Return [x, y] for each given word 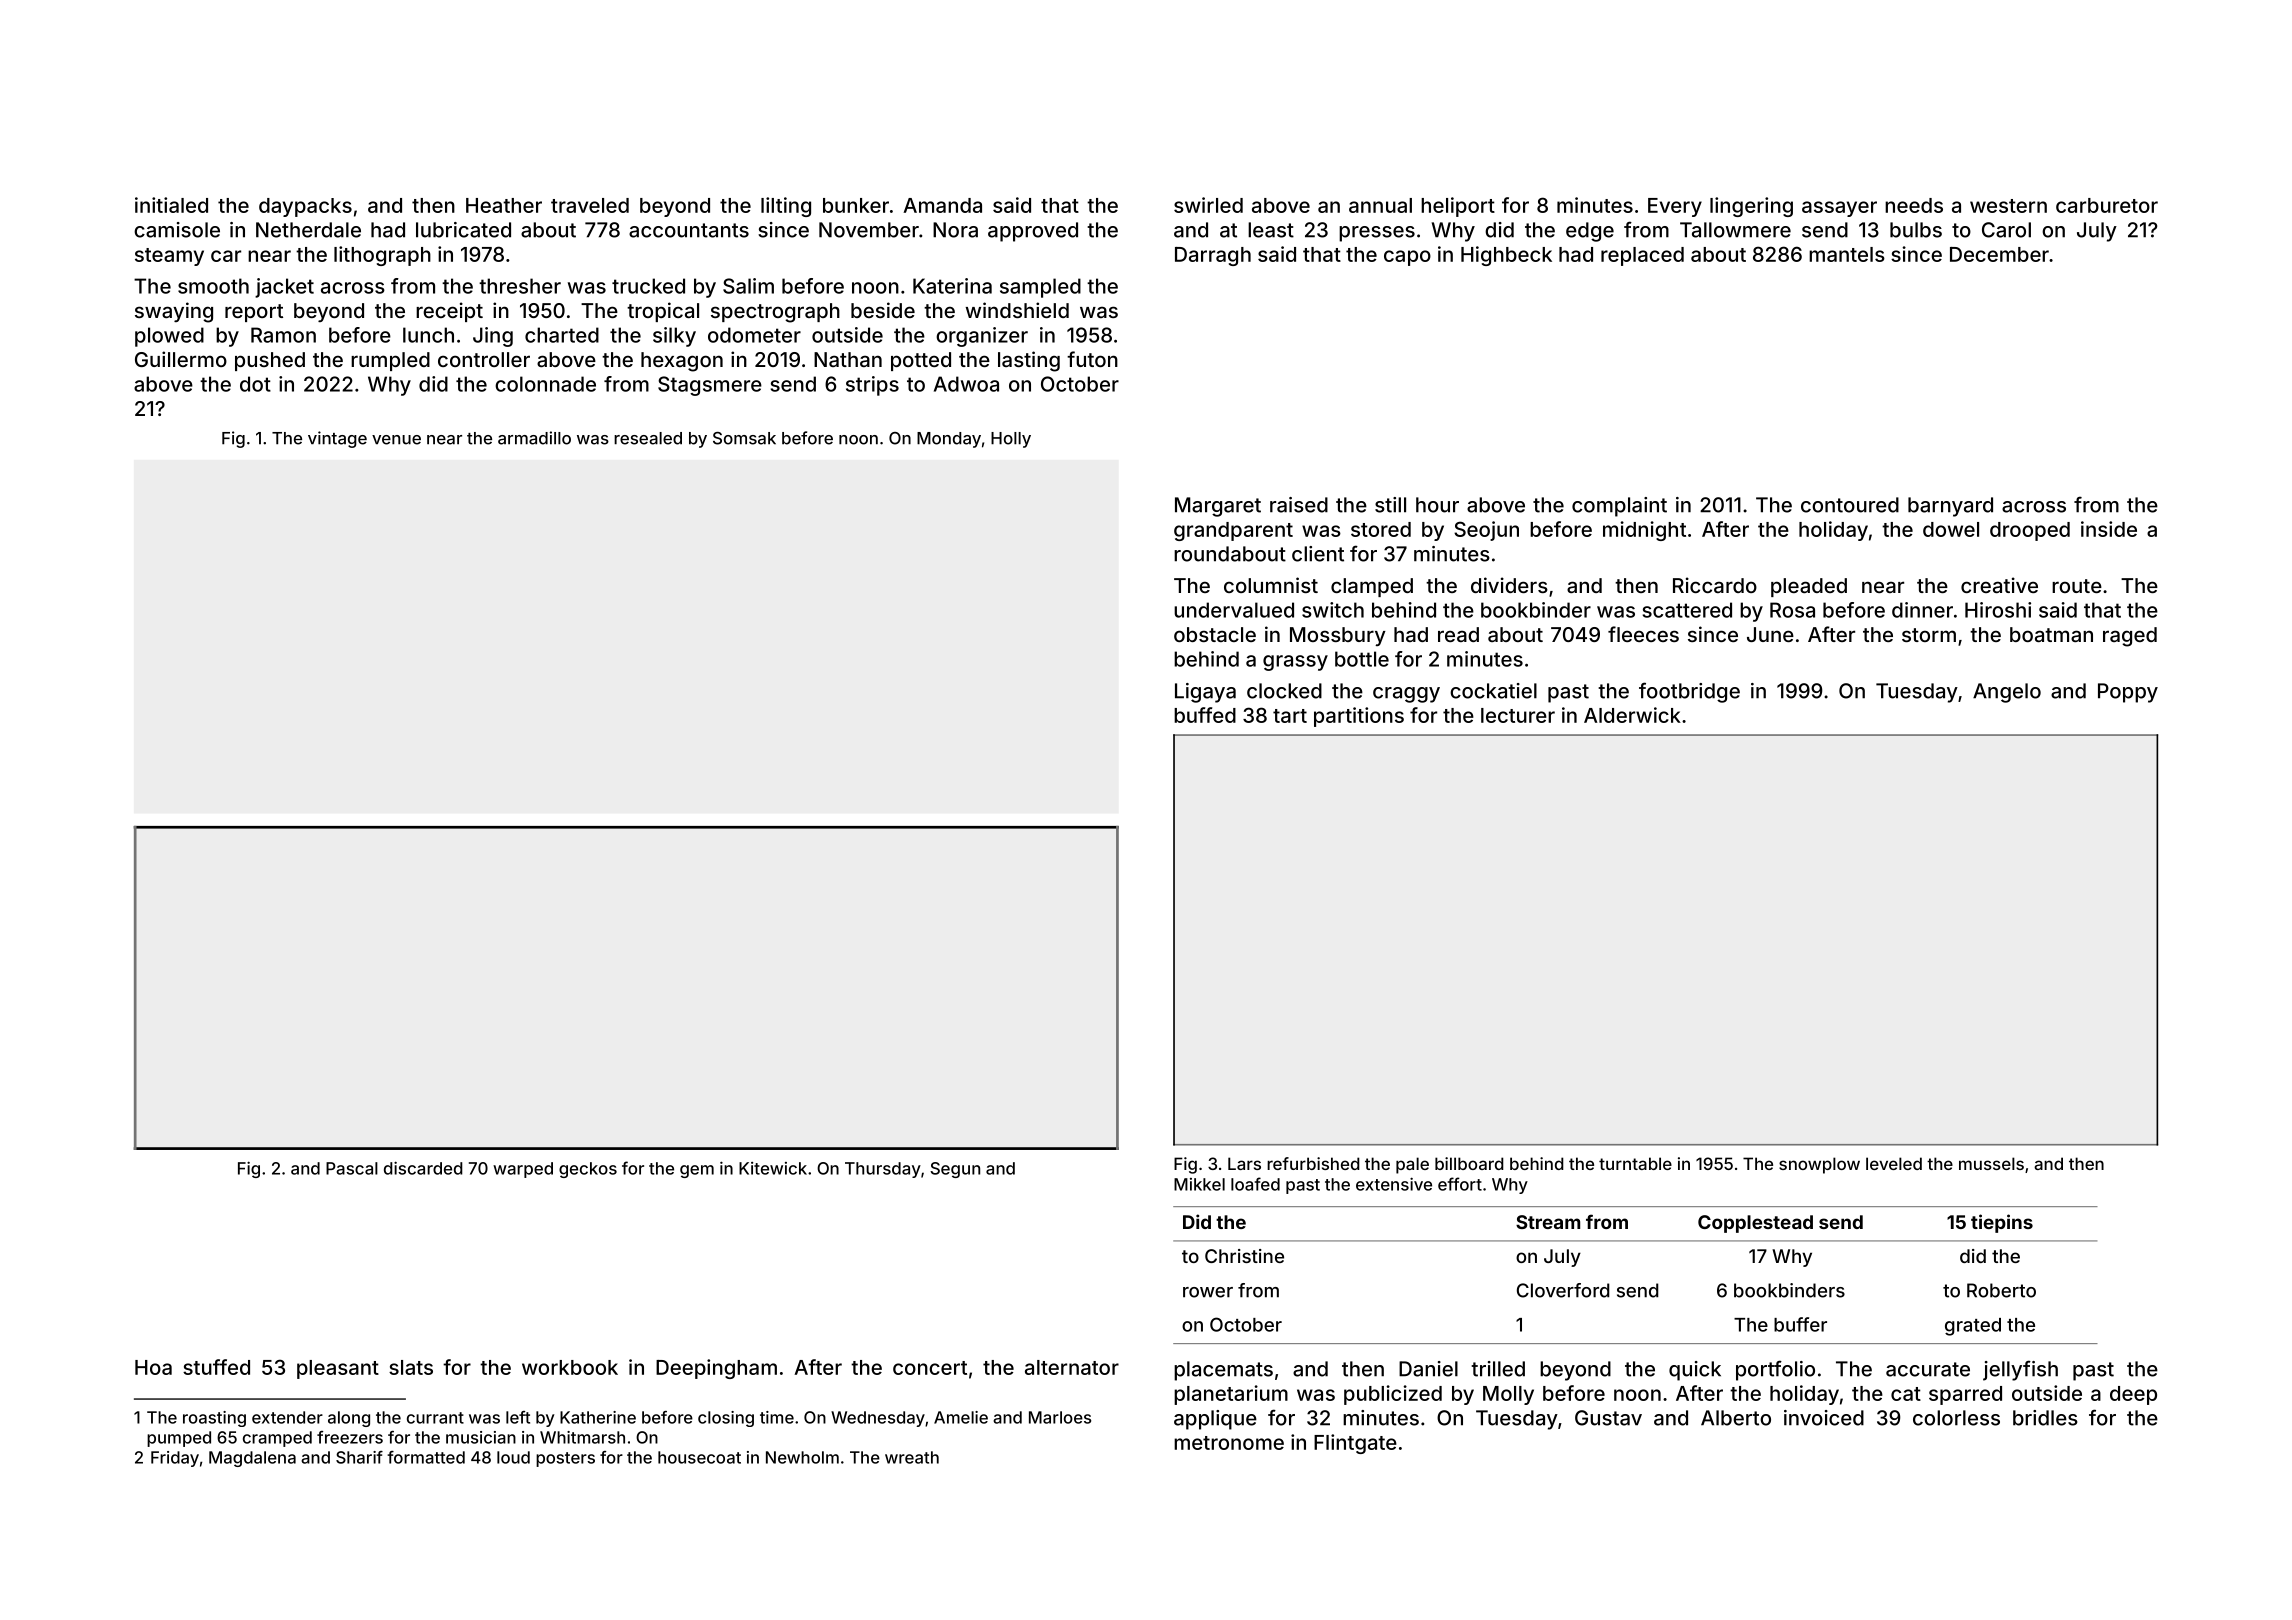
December [1999, 254]
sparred [1965, 1395]
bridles [2045, 1418]
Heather [504, 205]
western [2008, 206]
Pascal [352, 1168]
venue [396, 440]
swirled [1208, 205]
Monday [949, 440]
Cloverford [1563, 1290]
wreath [912, 1457]
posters [565, 1459]
